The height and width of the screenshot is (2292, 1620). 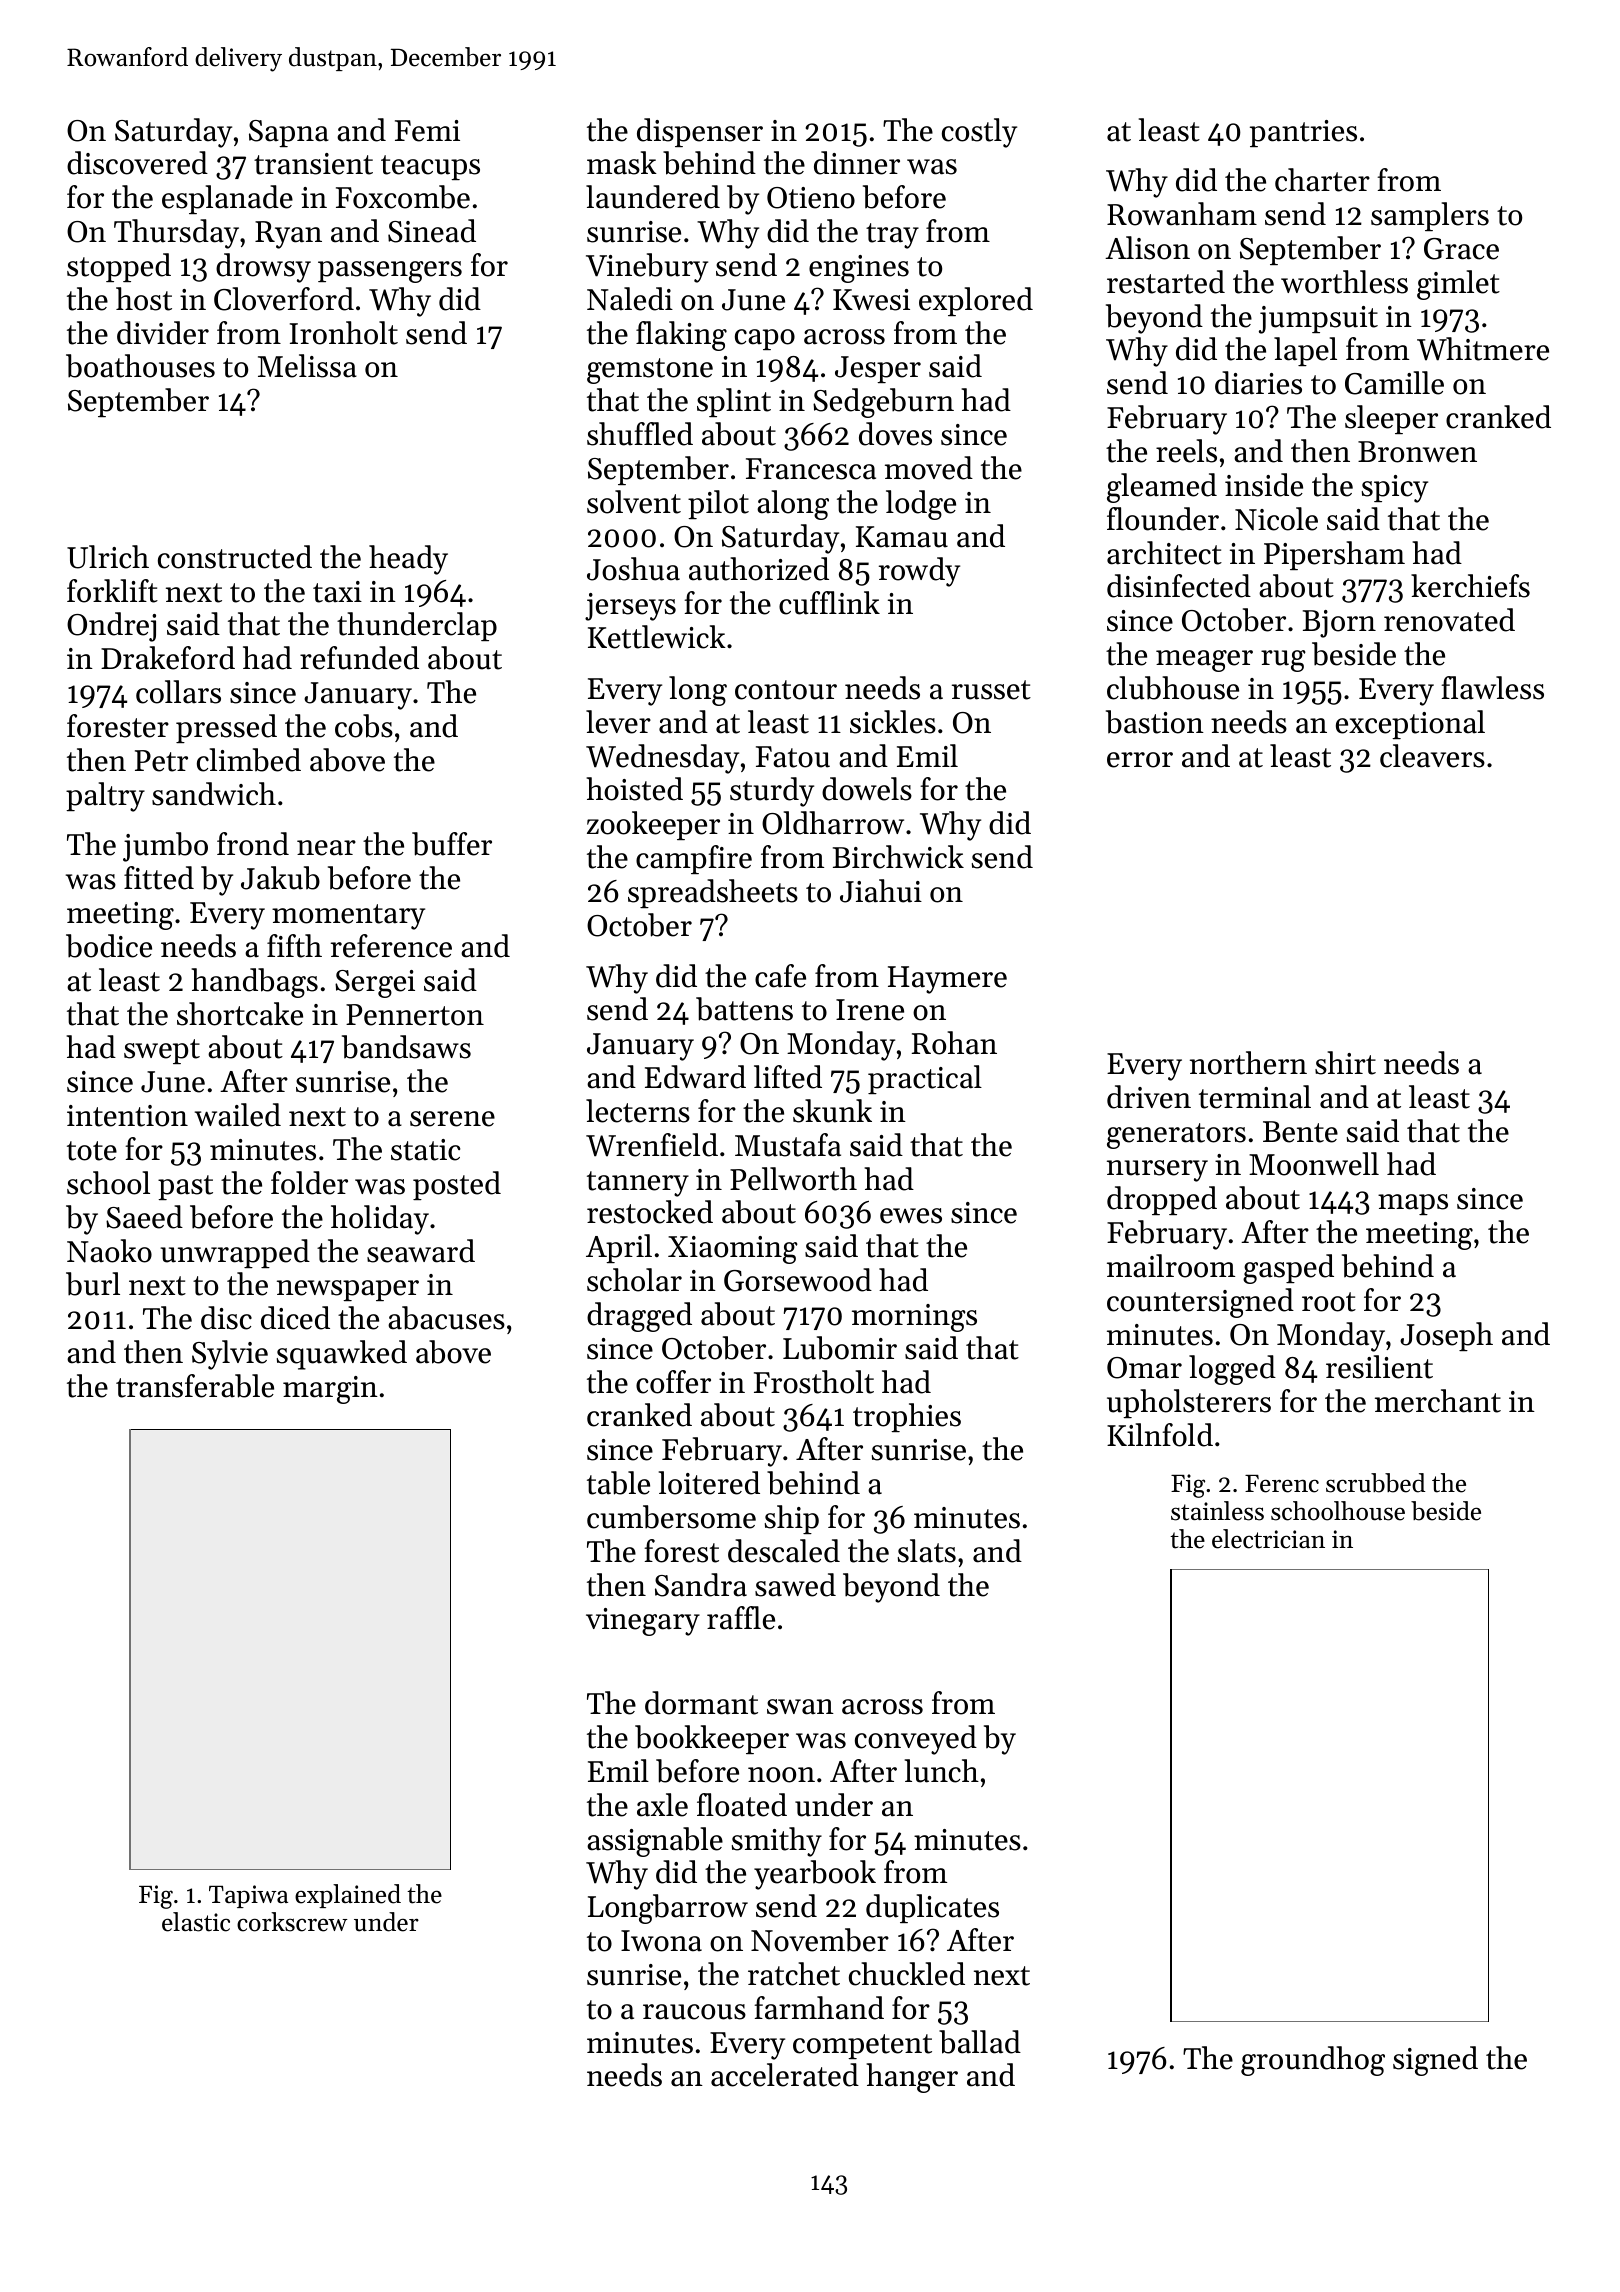 I want to click on accelerated, so click(x=785, y=2075).
